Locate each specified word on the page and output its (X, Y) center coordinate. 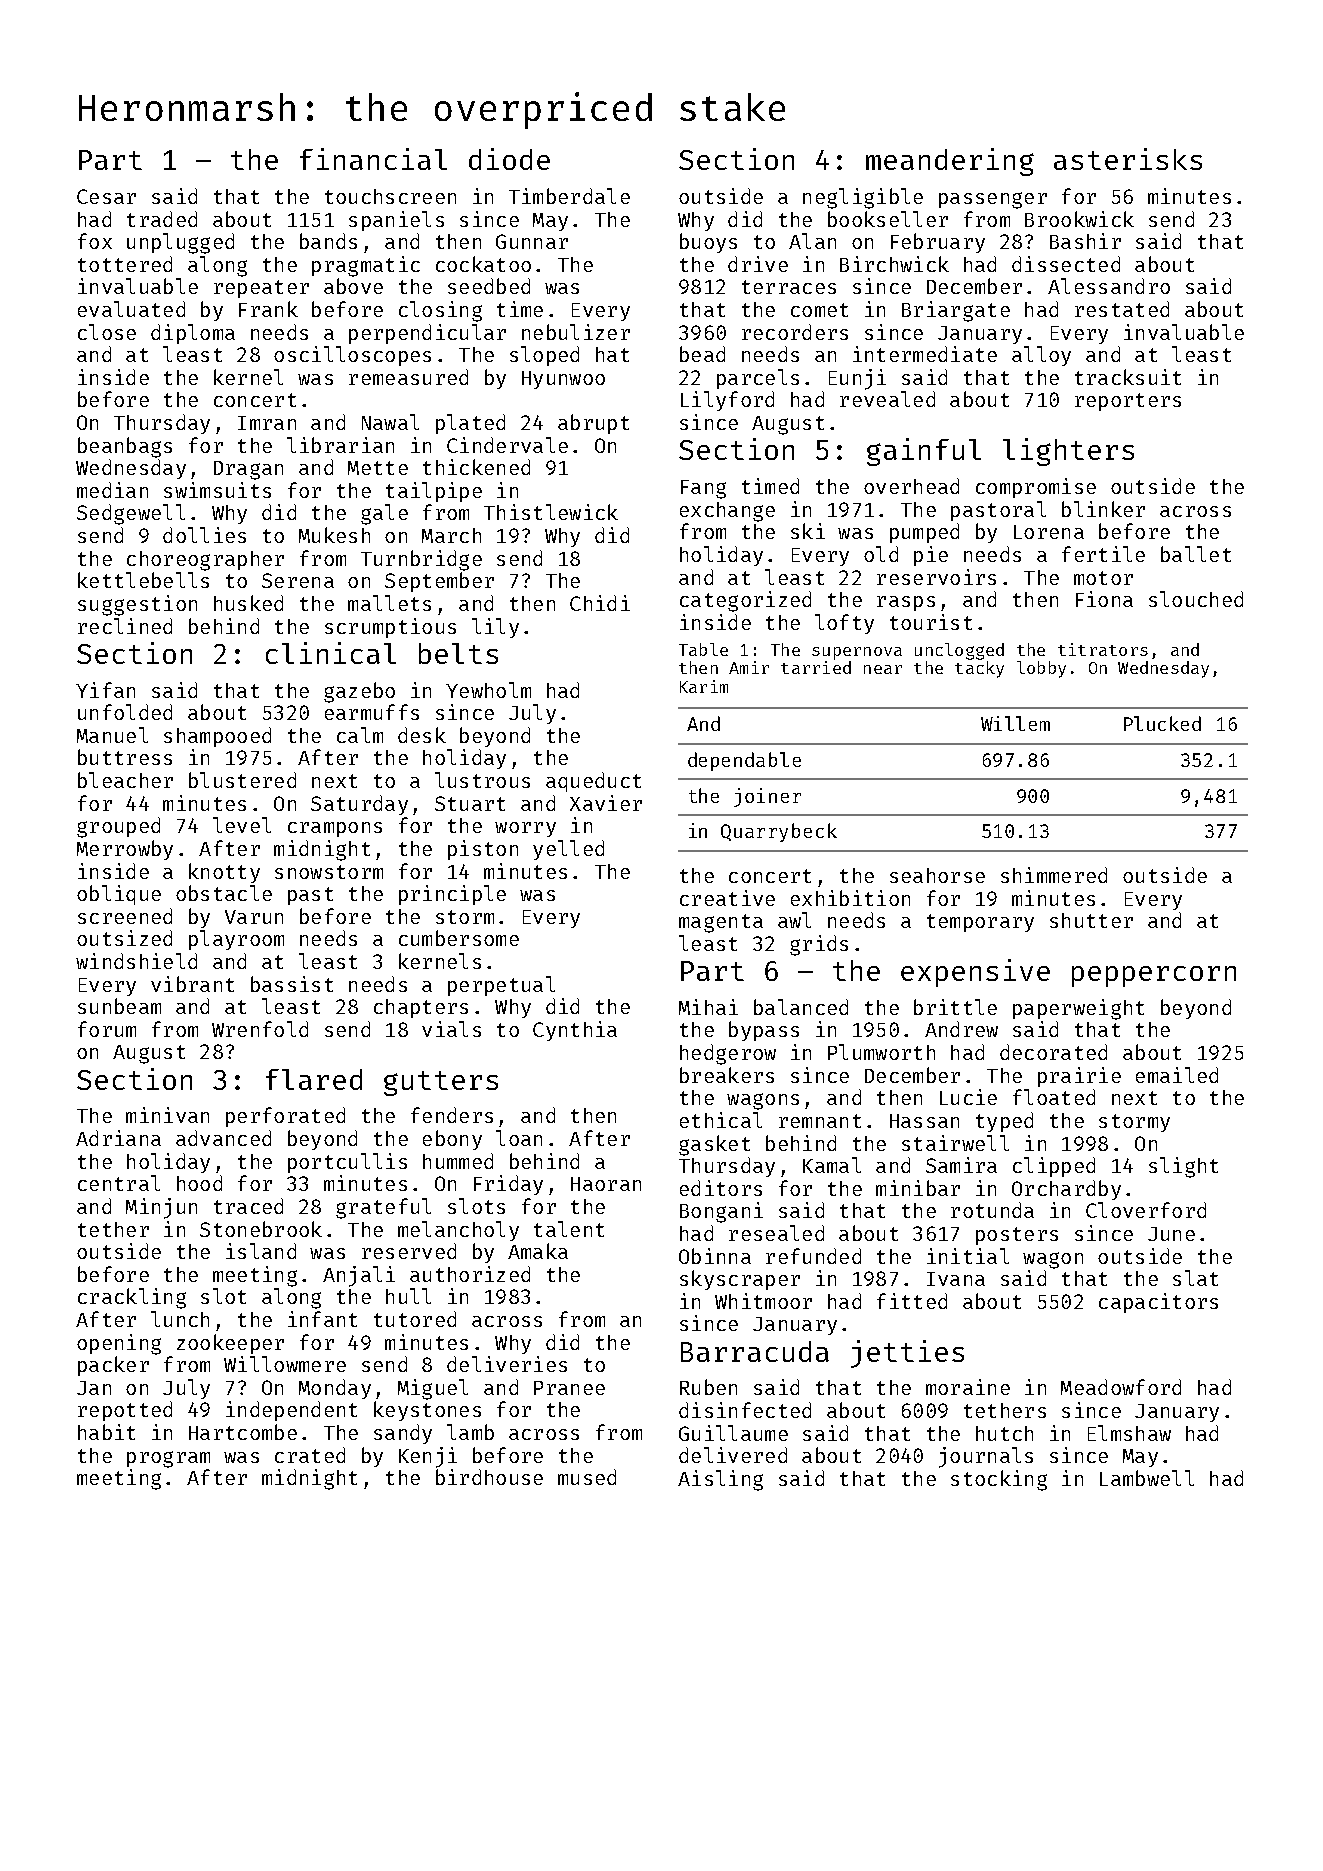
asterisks (1128, 159)
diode (509, 159)
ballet (1196, 554)
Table (703, 649)
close (107, 332)
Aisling (720, 1480)
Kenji (428, 1457)
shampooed (217, 737)
